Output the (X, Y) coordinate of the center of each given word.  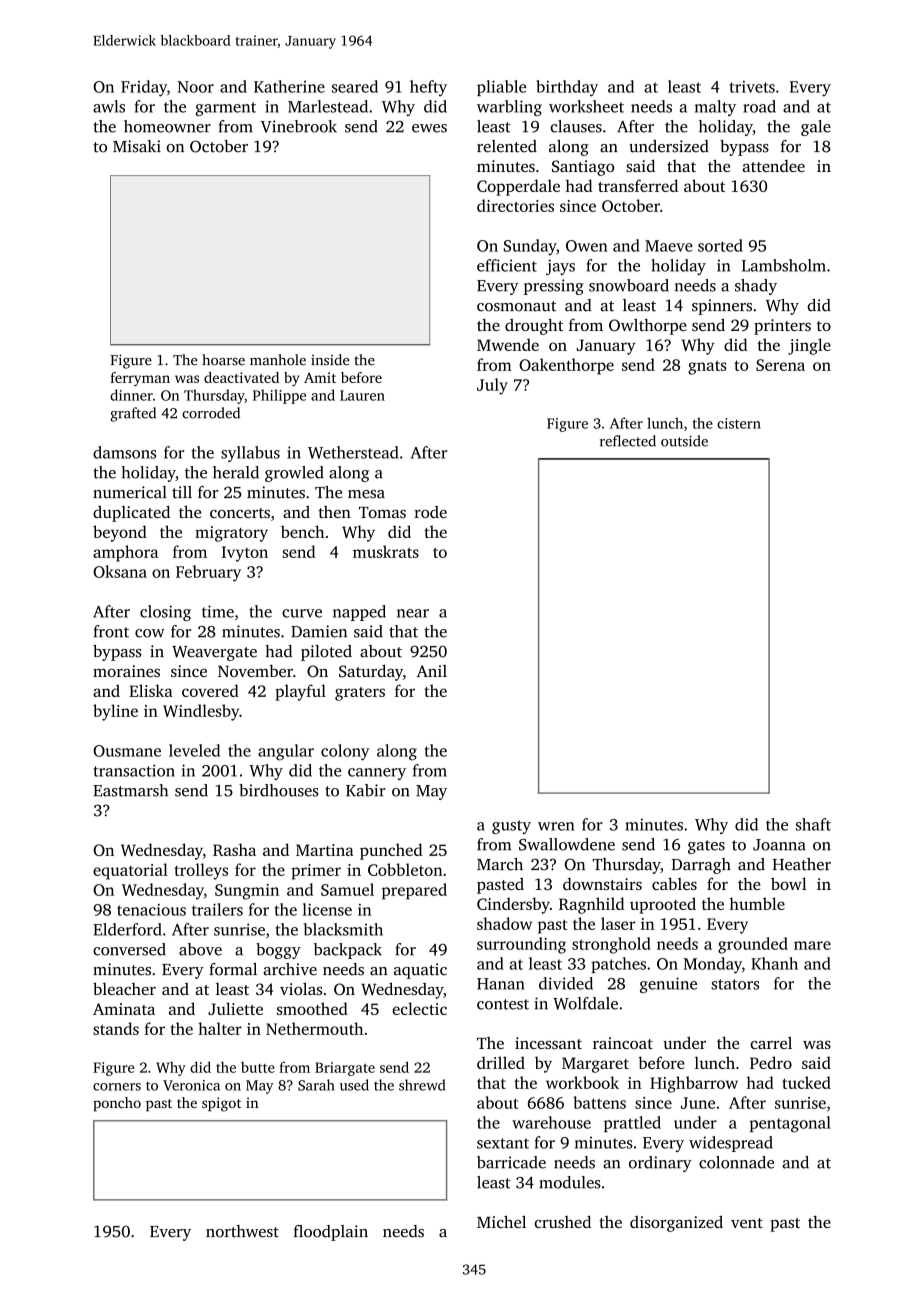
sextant (503, 1143)
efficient (507, 265)
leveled (194, 750)
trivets (752, 87)
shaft (813, 824)
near (413, 613)
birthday (567, 88)
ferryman (140, 379)
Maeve (669, 246)
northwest (242, 1231)
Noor (195, 87)
